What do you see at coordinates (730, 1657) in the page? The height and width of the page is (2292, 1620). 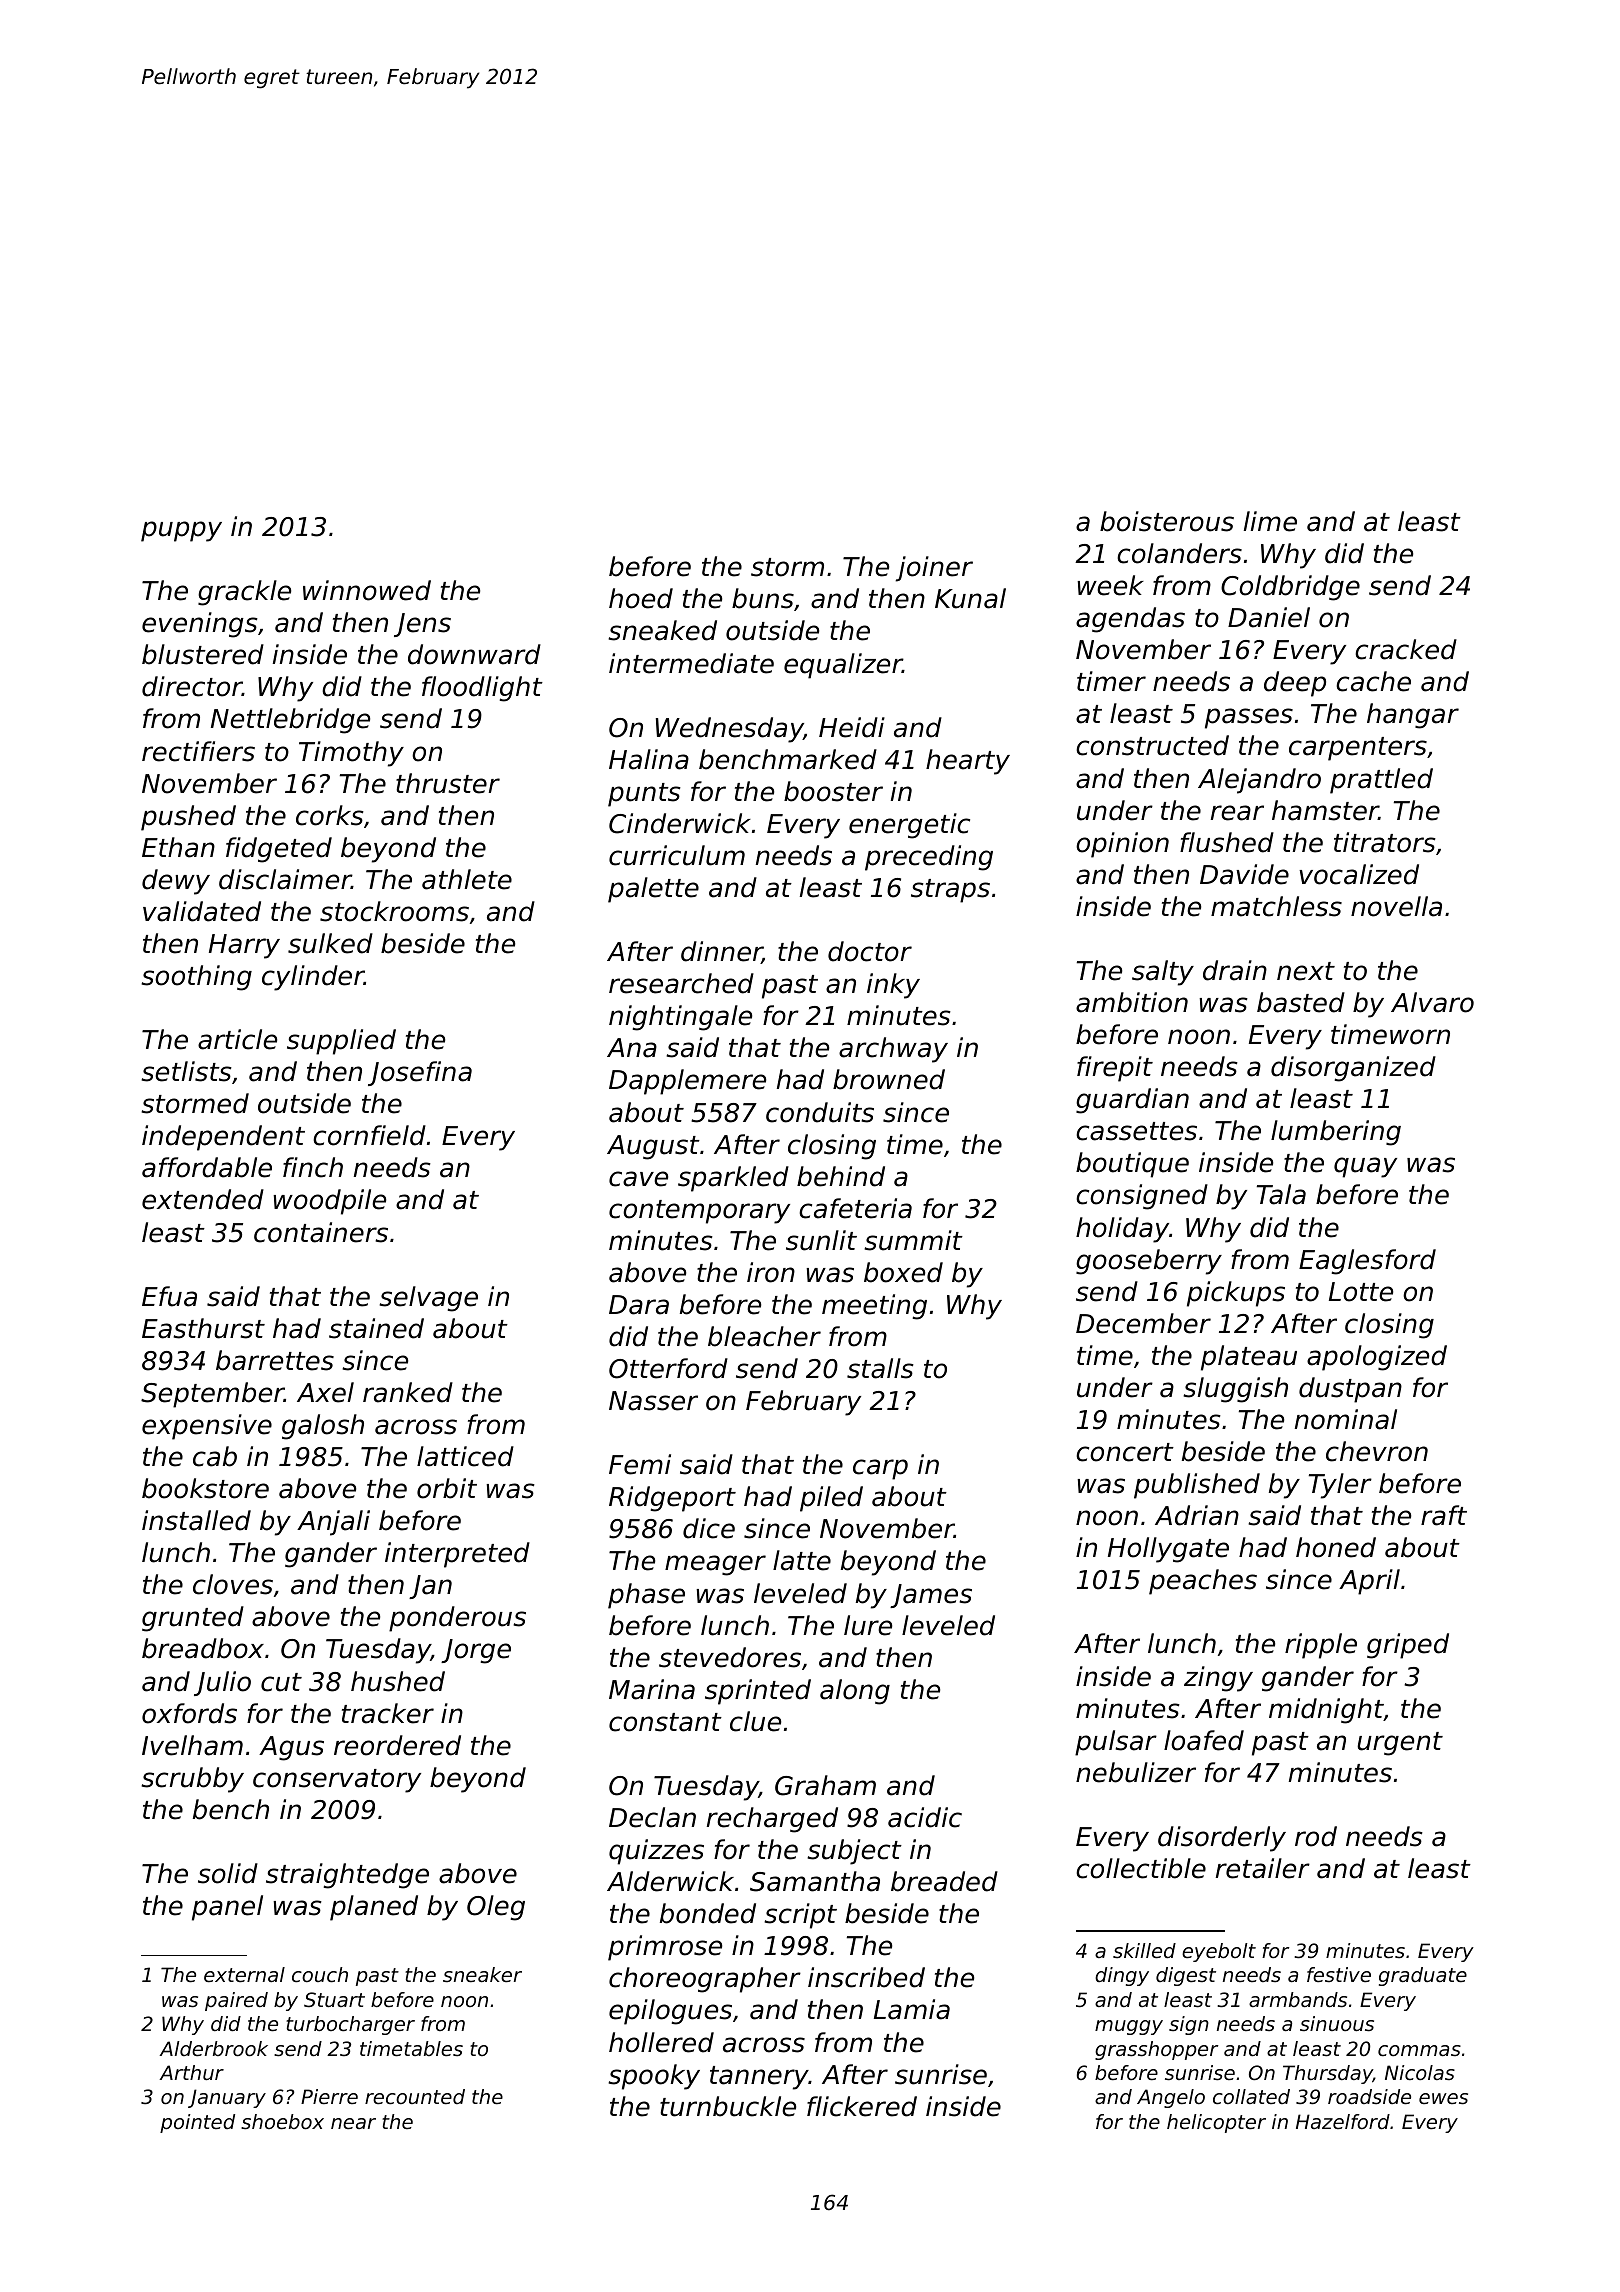 I see `stevedores` at bounding box center [730, 1657].
